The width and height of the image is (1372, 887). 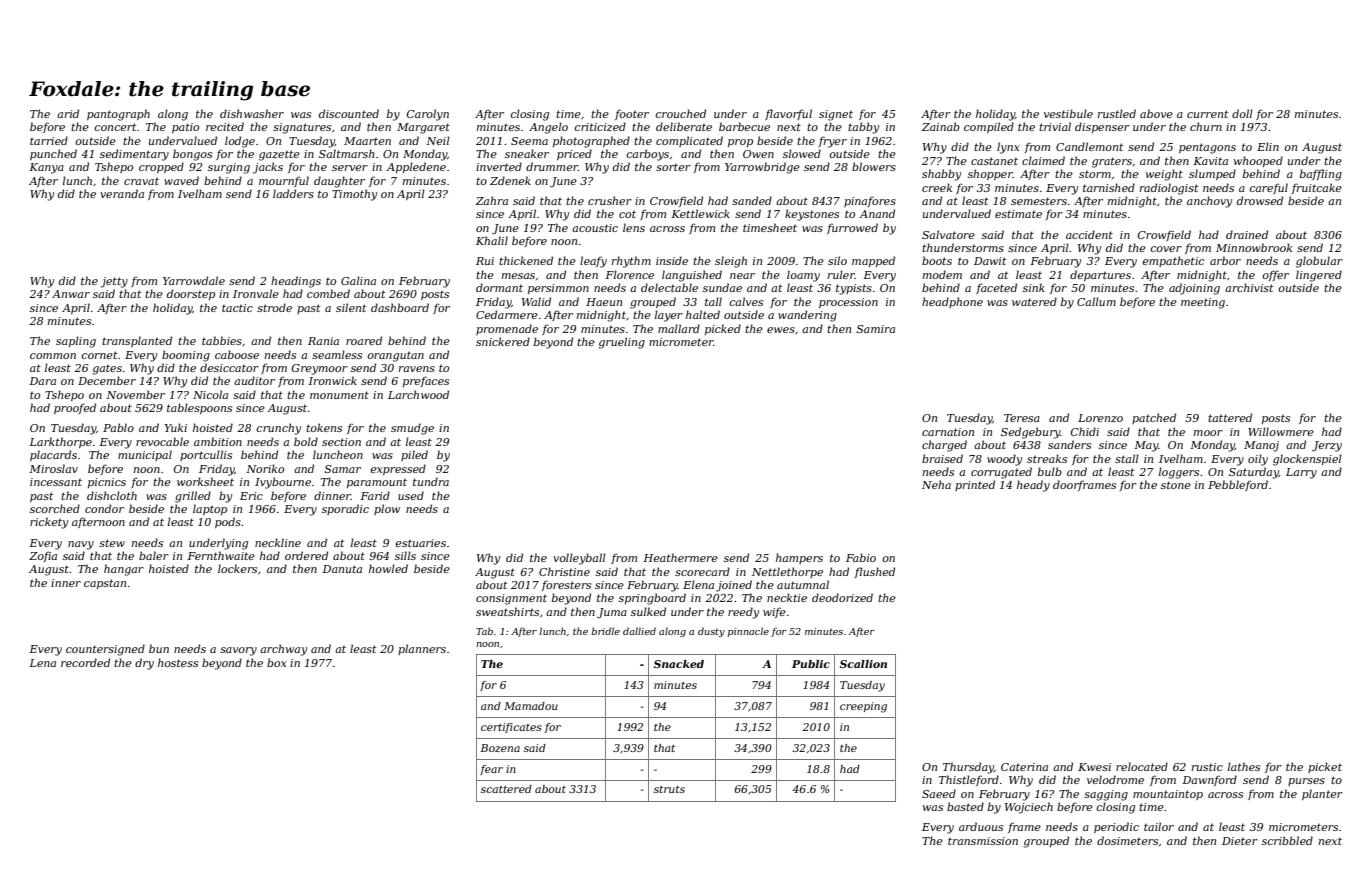 What do you see at coordinates (118, 115) in the image?
I see `pantograph` at bounding box center [118, 115].
